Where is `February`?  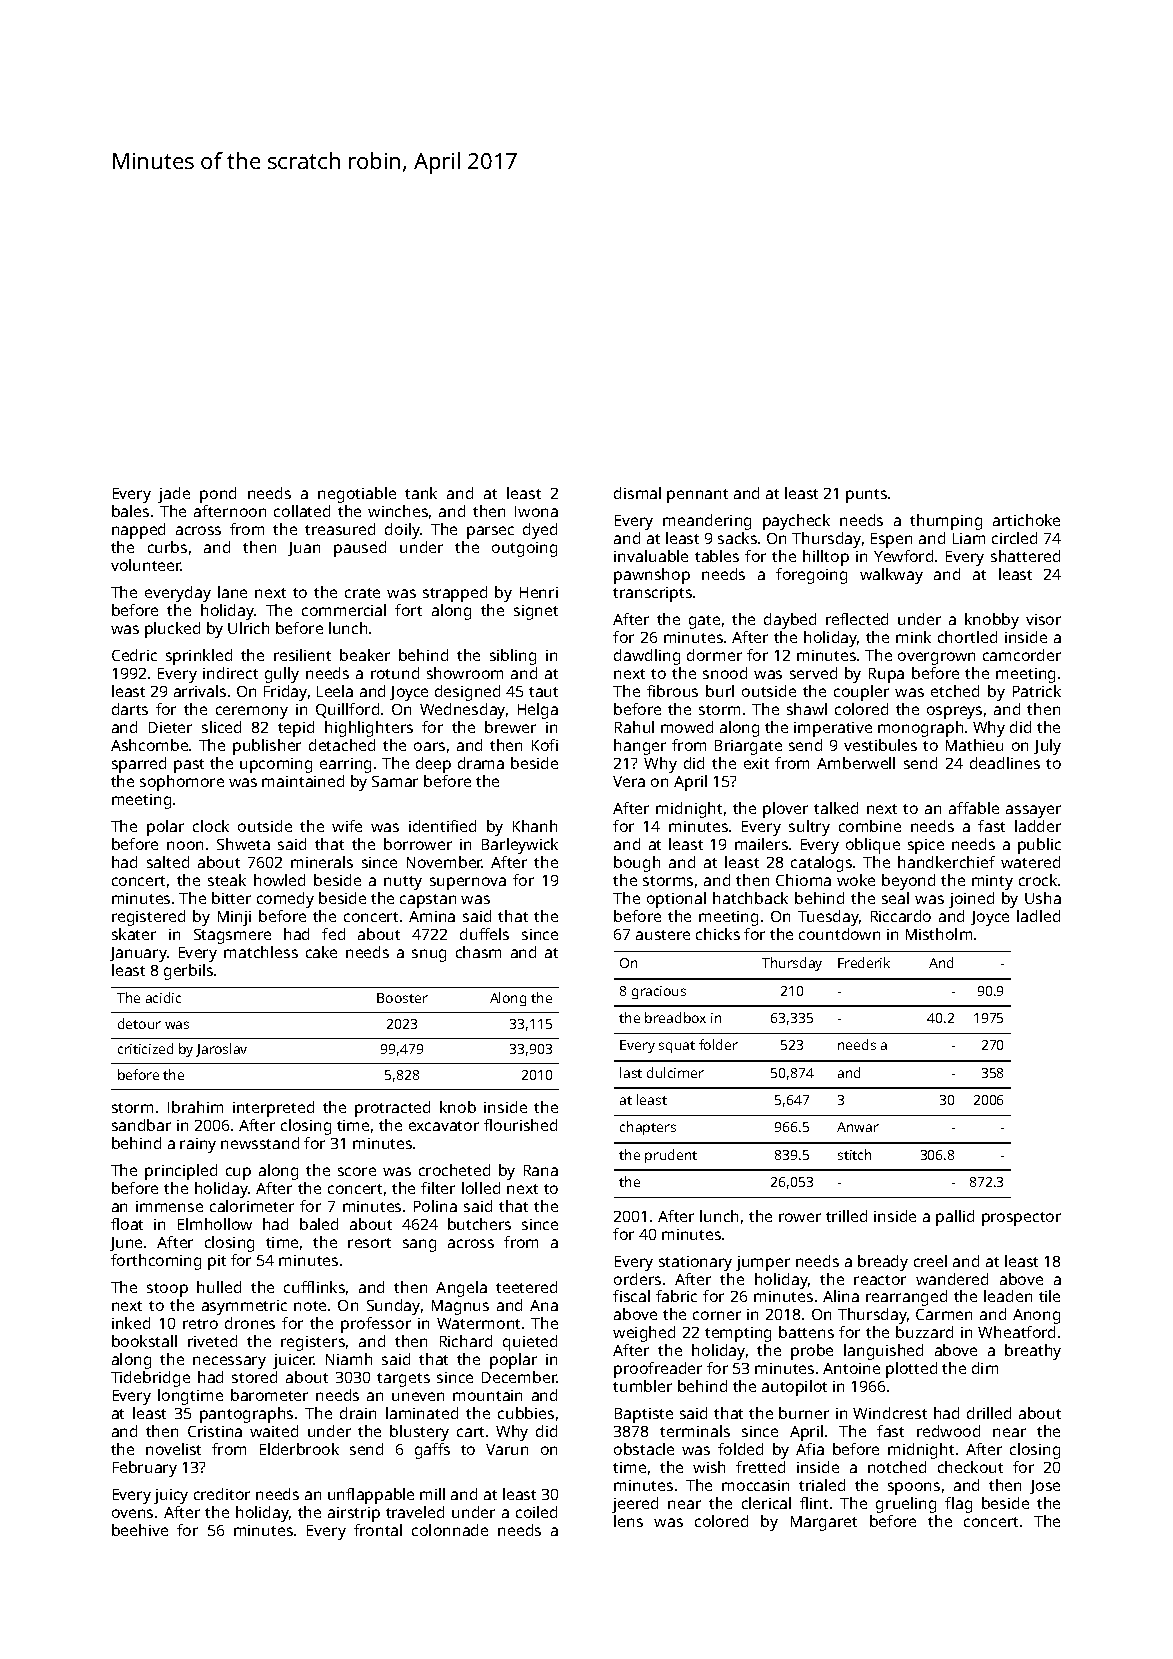 February is located at coordinates (145, 1469).
